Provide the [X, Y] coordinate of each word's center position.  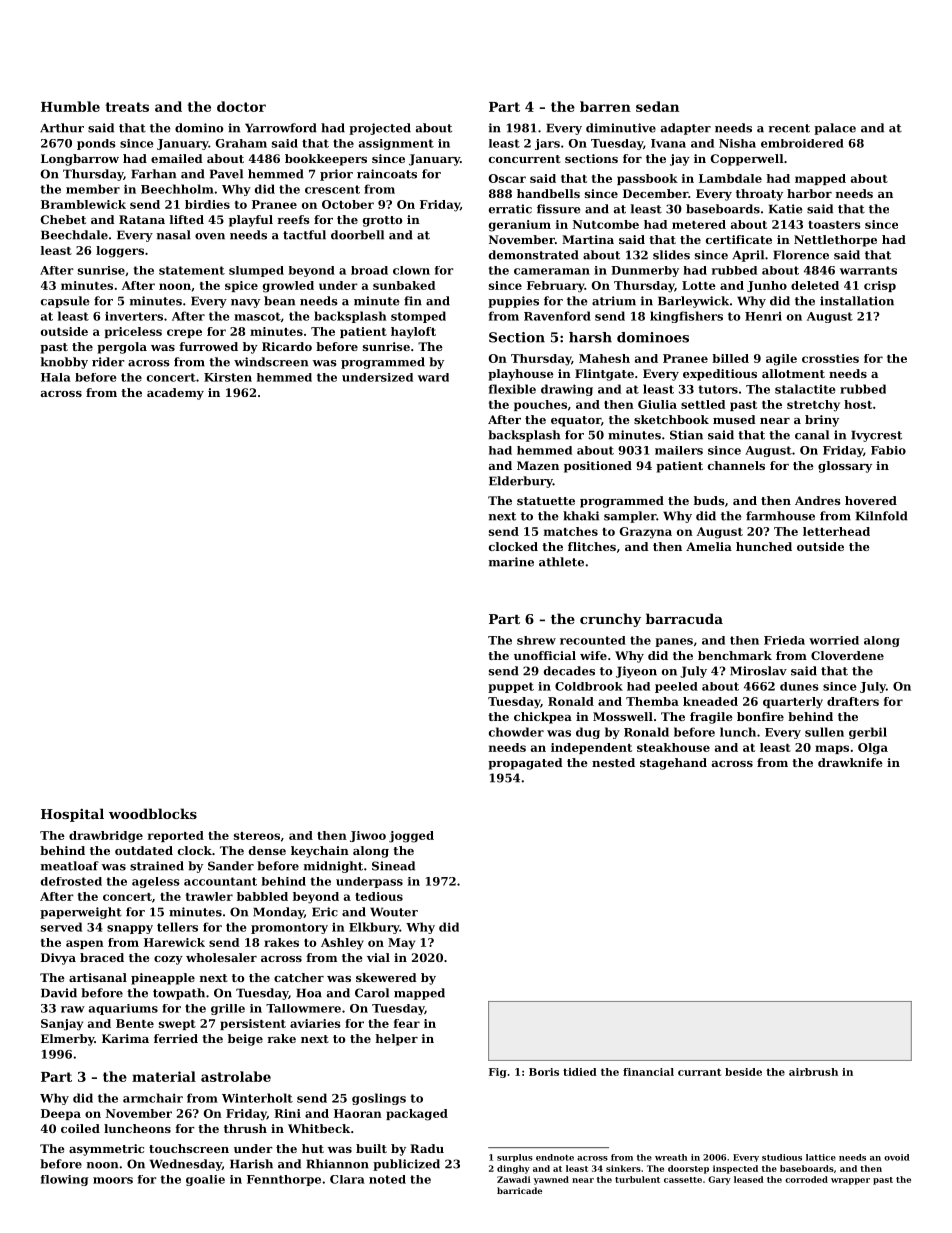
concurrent [525, 159]
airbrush [813, 1072]
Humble [70, 106]
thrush [245, 1128]
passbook [647, 179]
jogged [411, 837]
